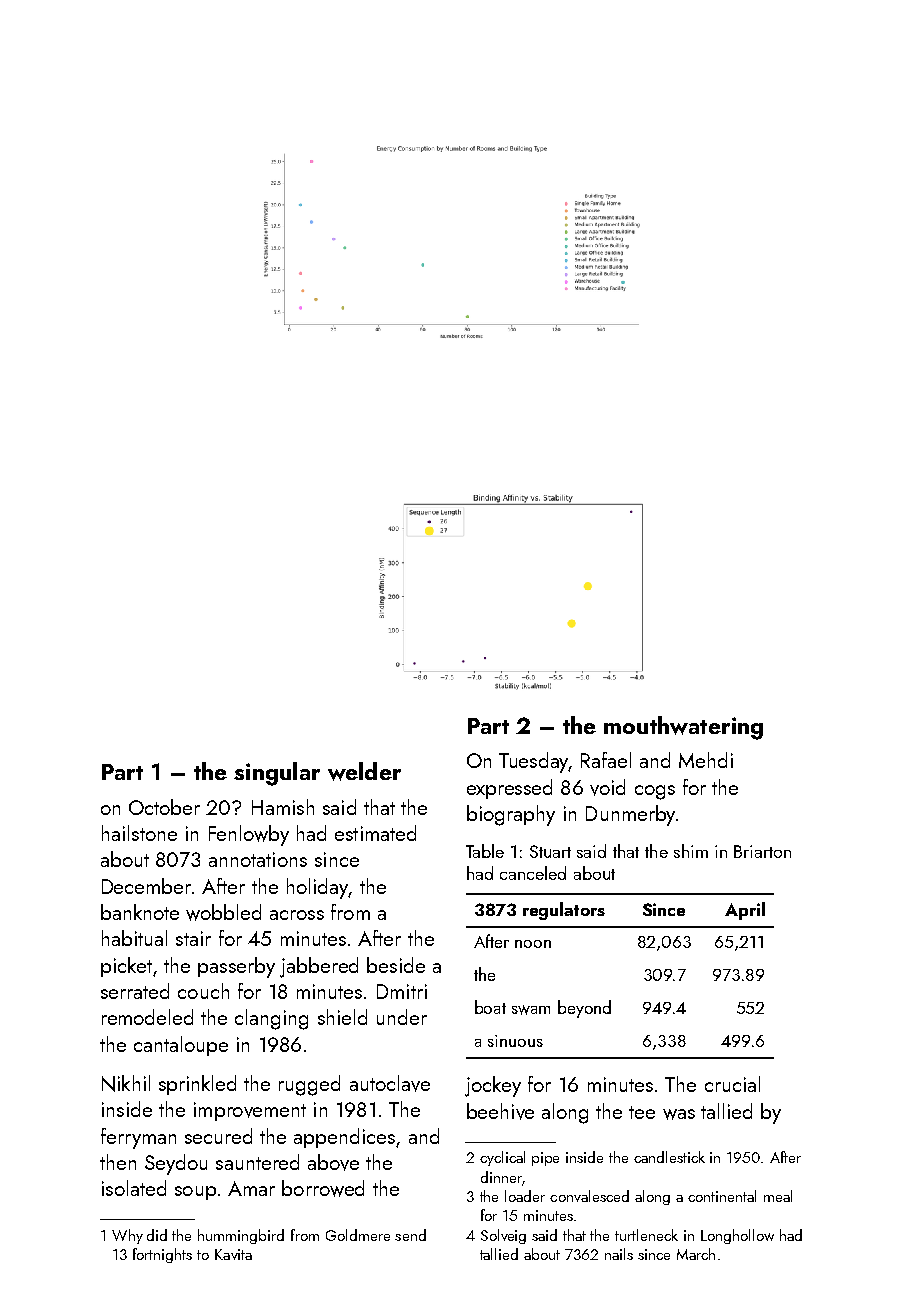 This screenshot has width=908, height=1316. I want to click on singular, so click(277, 774).
